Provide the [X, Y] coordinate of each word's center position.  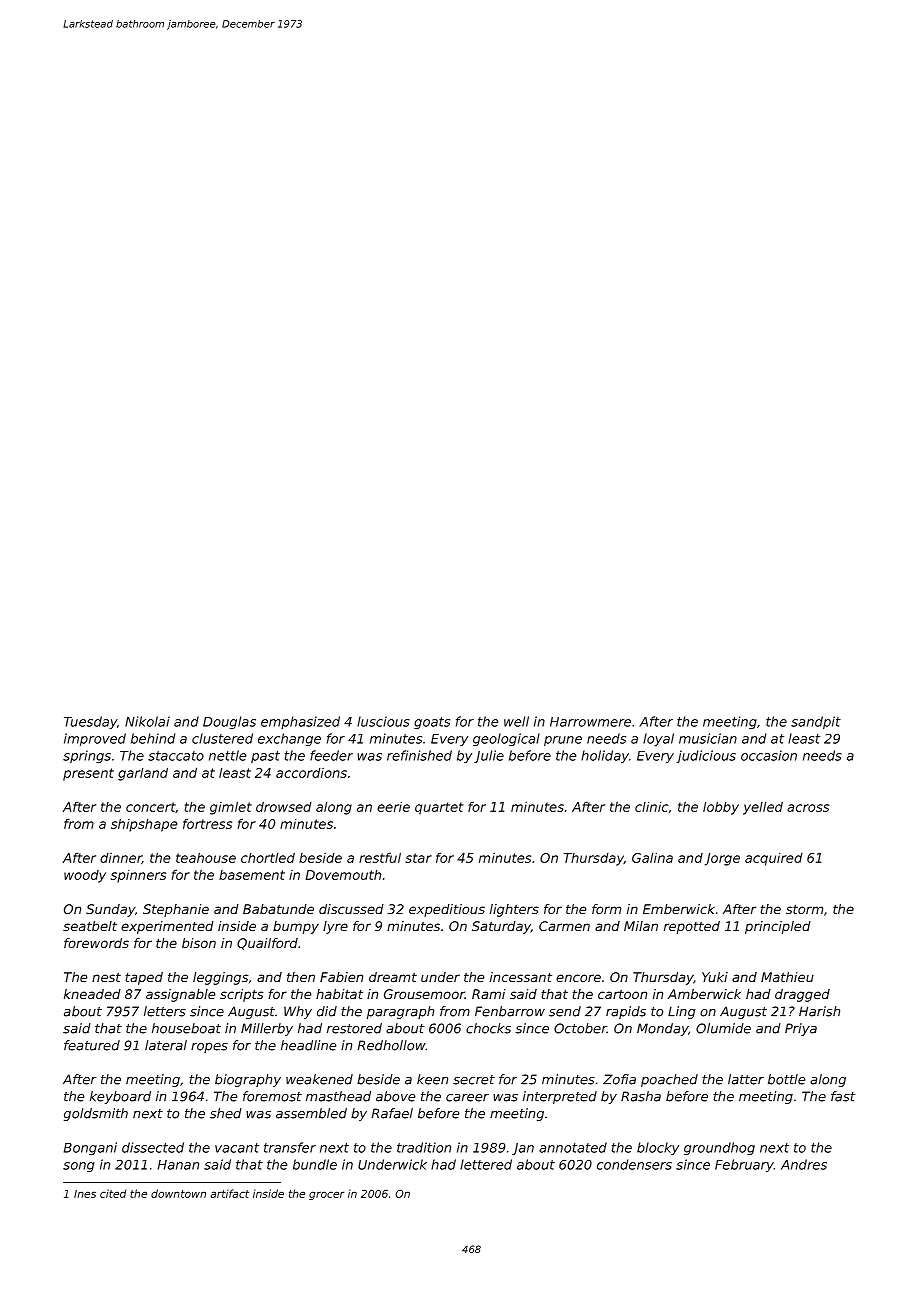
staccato [176, 756]
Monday [662, 1029]
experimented [167, 927]
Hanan [178, 1165]
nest [106, 977]
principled [778, 927]
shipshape [144, 825]
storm [804, 909]
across [808, 808]
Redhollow [391, 1045]
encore [578, 978]
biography [248, 1080]
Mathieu [787, 977]
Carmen [564, 926]
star [418, 858]
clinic [651, 807]
